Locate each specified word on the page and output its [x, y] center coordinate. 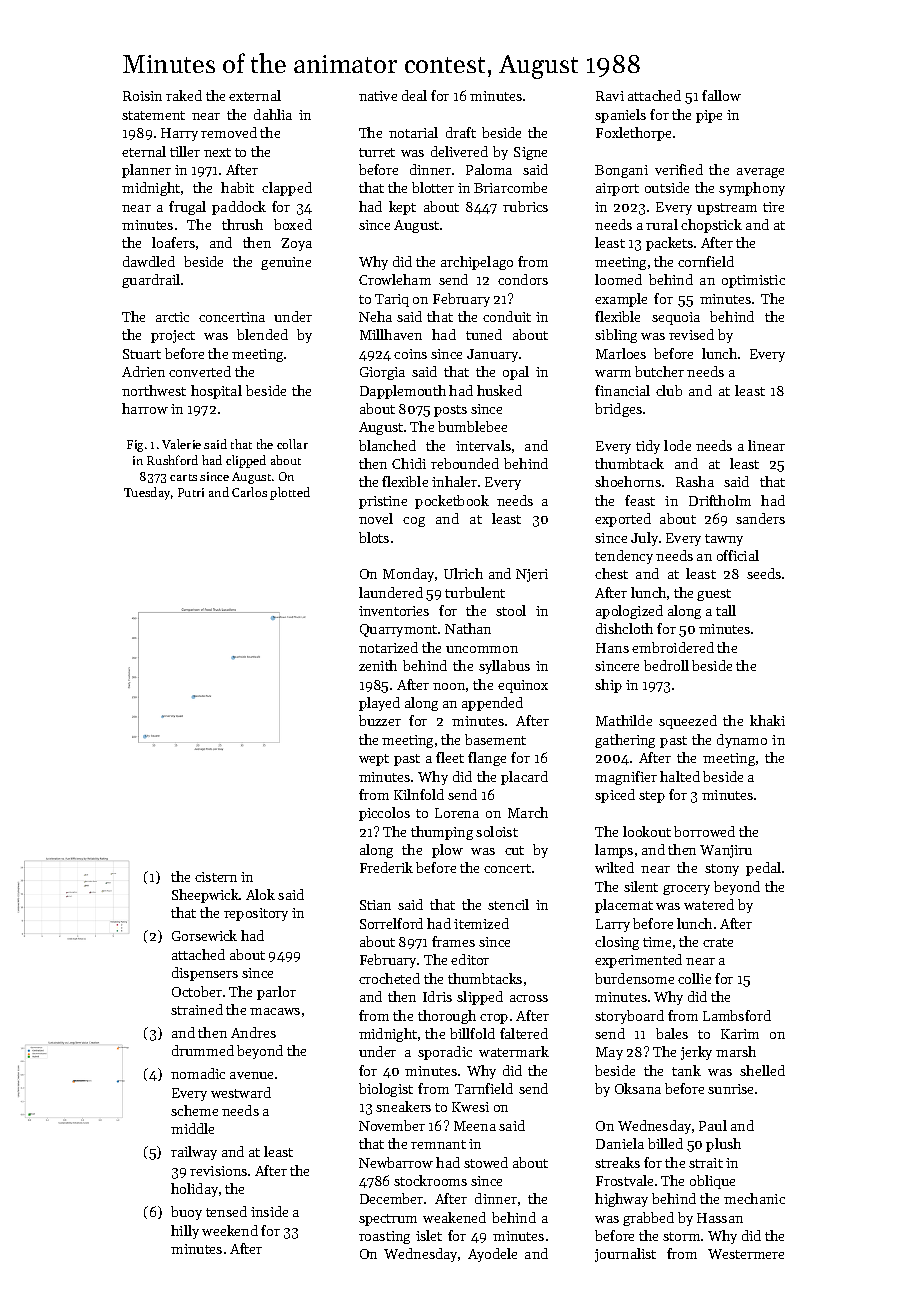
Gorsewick [204, 935]
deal [414, 95]
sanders [760, 518]
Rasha [695, 481]
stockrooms [430, 1180]
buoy [186, 1213]
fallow [721, 95]
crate [718, 942]
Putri [191, 492]
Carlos [249, 492]
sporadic [445, 1053]
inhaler [454, 481]
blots [374, 537]
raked [184, 95]
